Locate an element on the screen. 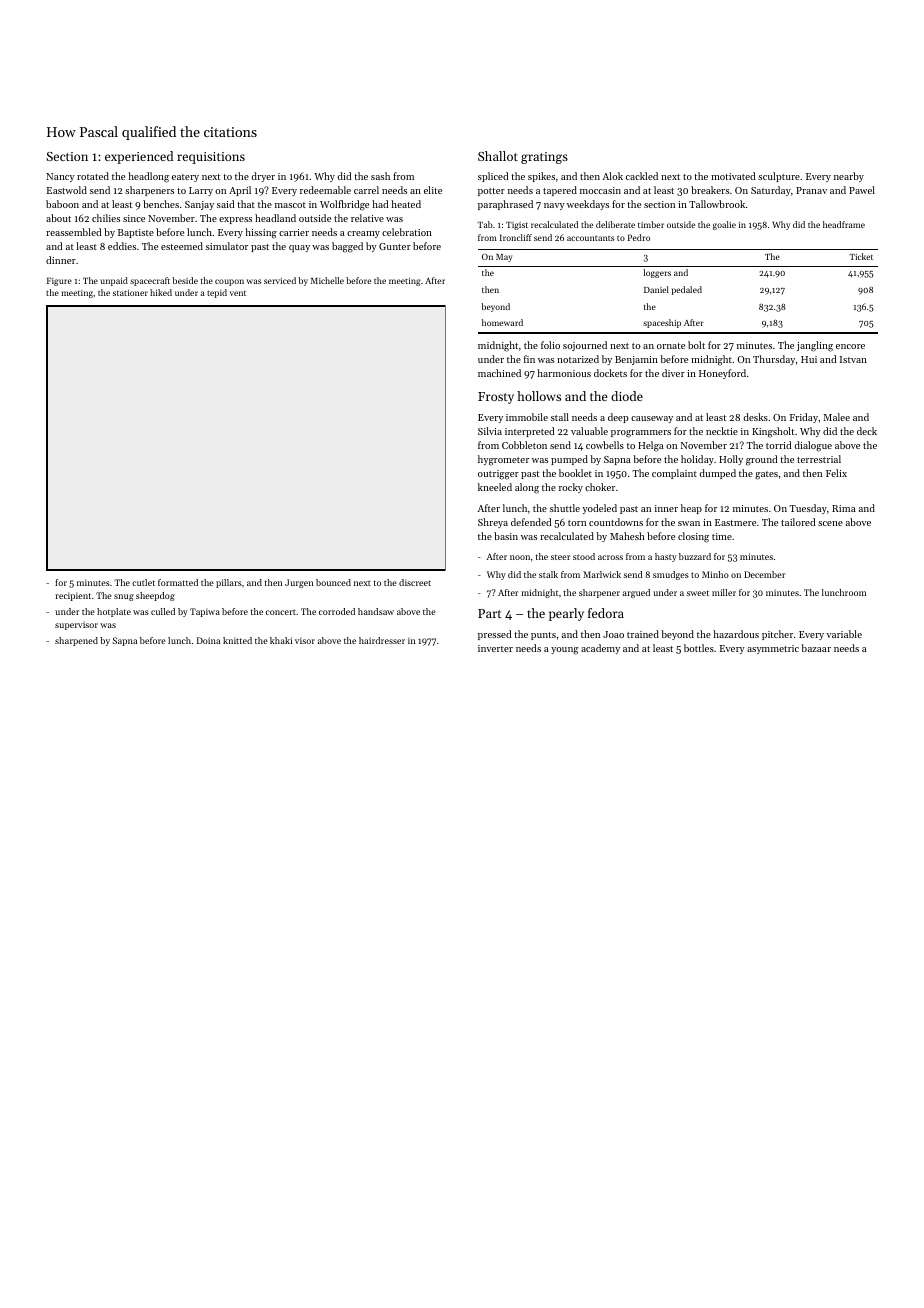 This screenshot has height=1308, width=924. Silvia is located at coordinates (490, 431).
